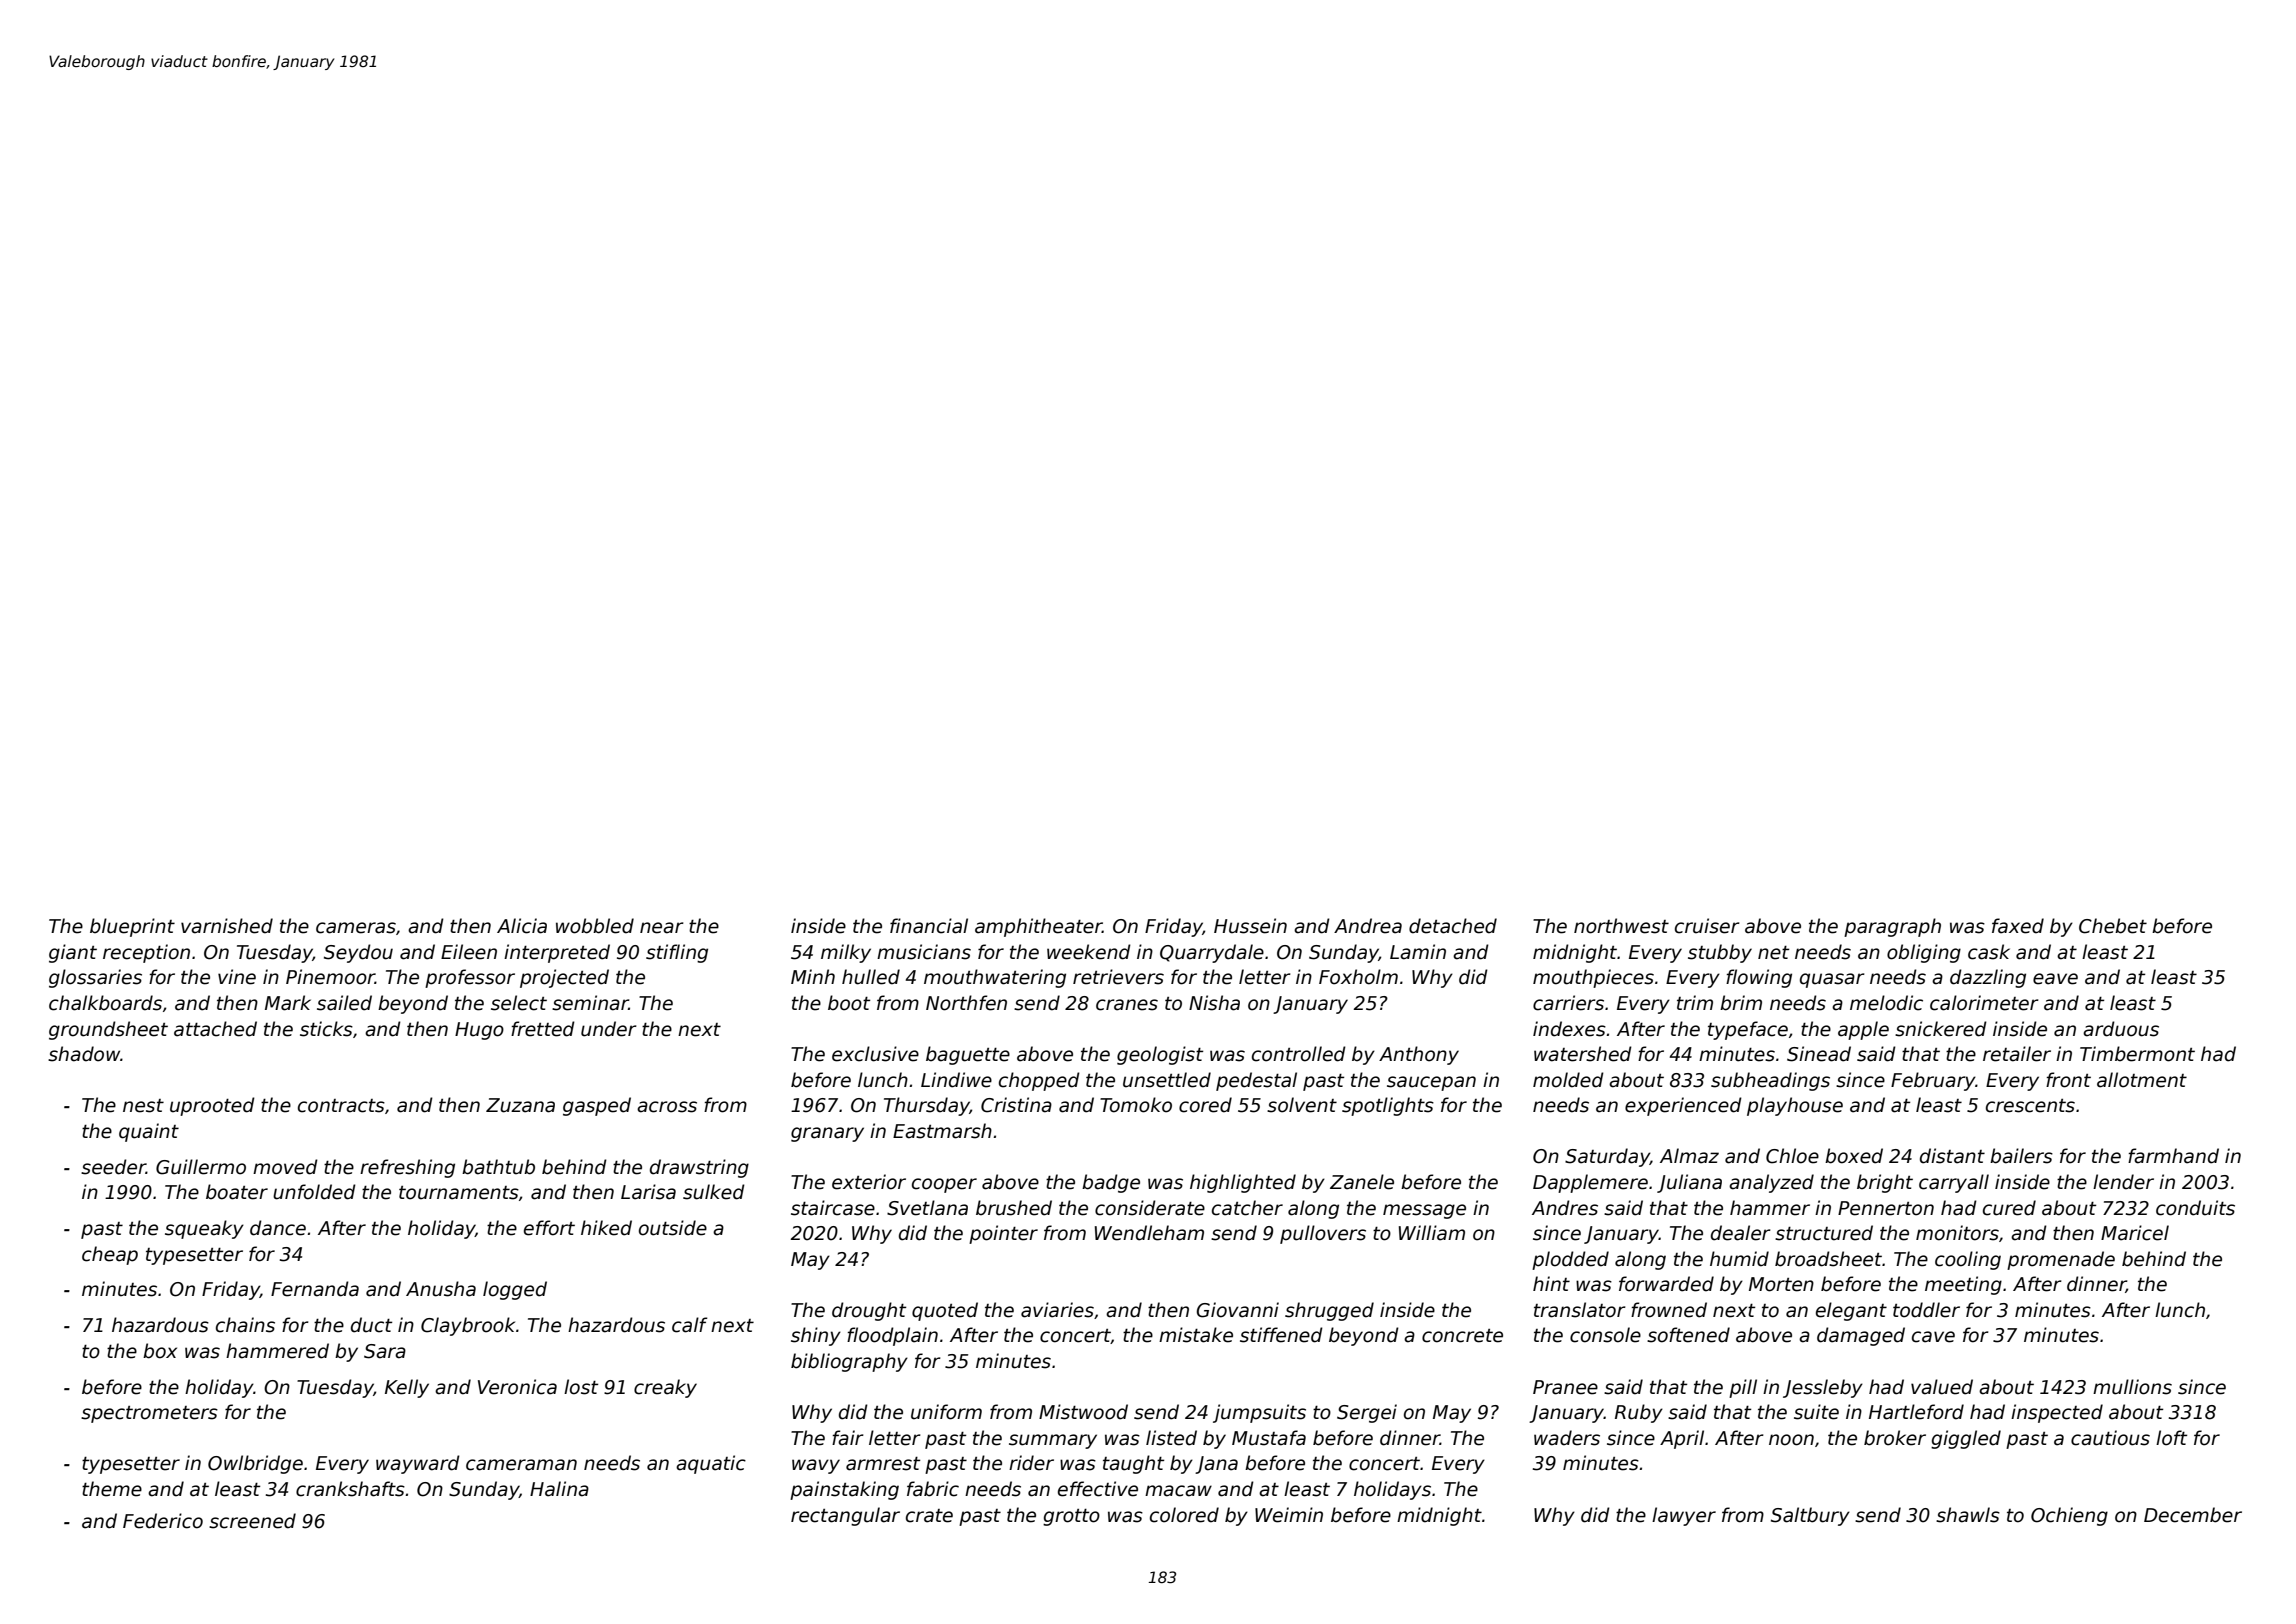  What do you see at coordinates (498, 1167) in the document?
I see `bathtub` at bounding box center [498, 1167].
